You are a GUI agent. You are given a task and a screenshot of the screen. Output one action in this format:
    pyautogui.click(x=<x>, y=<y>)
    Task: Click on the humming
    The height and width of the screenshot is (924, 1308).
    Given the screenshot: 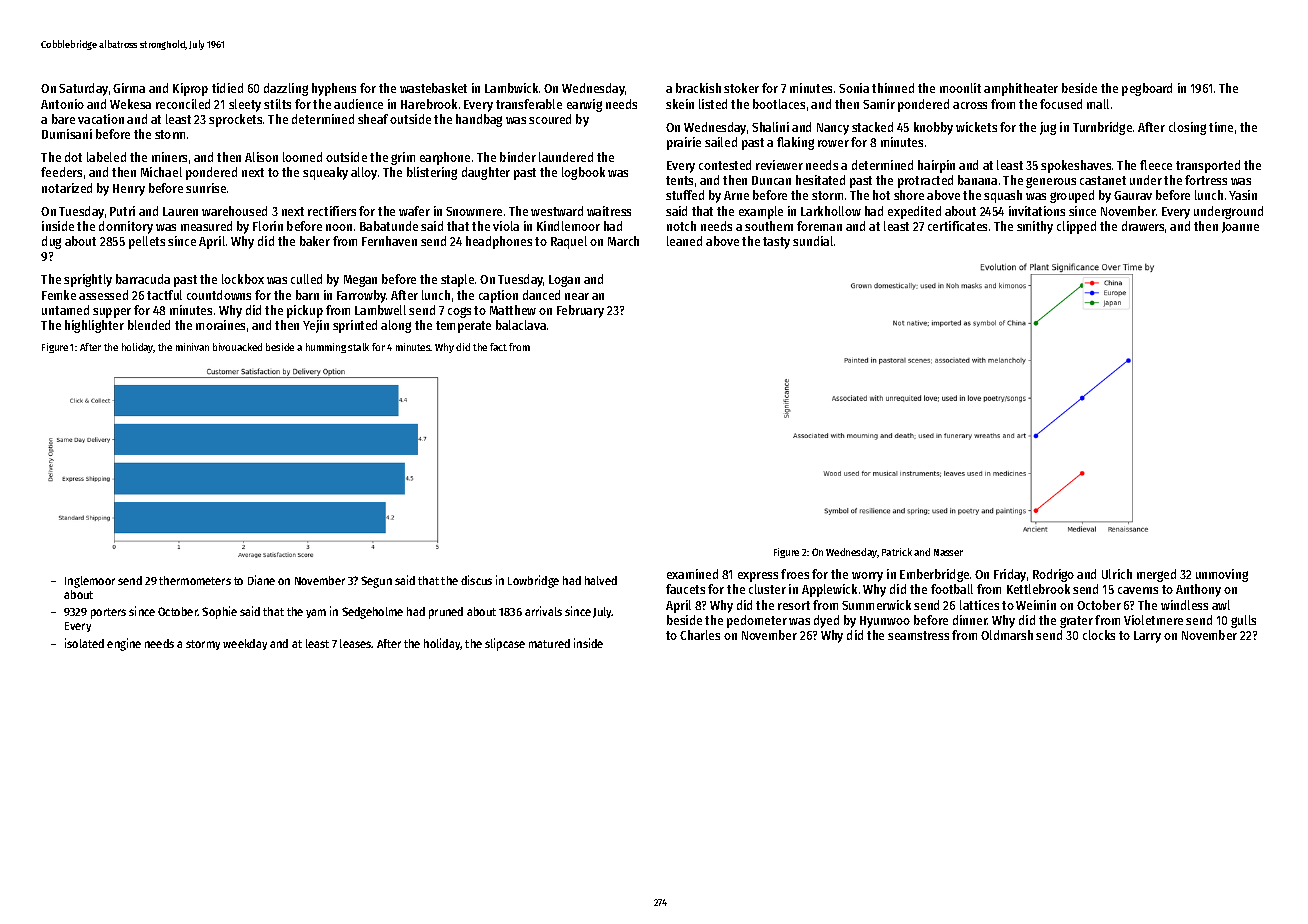 What is the action you would take?
    pyautogui.click(x=326, y=348)
